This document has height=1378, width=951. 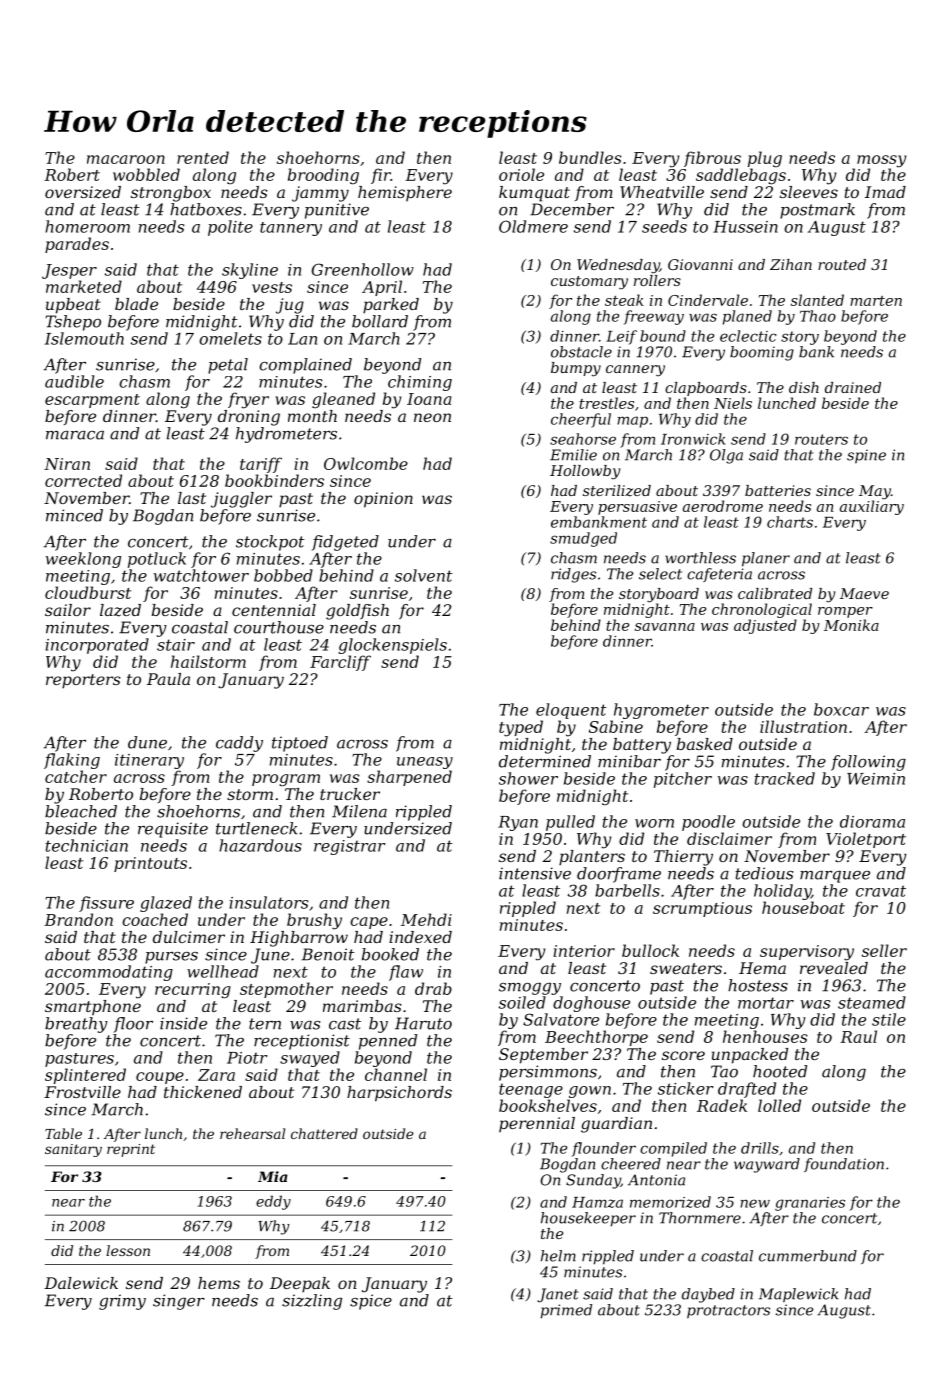 I want to click on chiming, so click(x=420, y=383).
